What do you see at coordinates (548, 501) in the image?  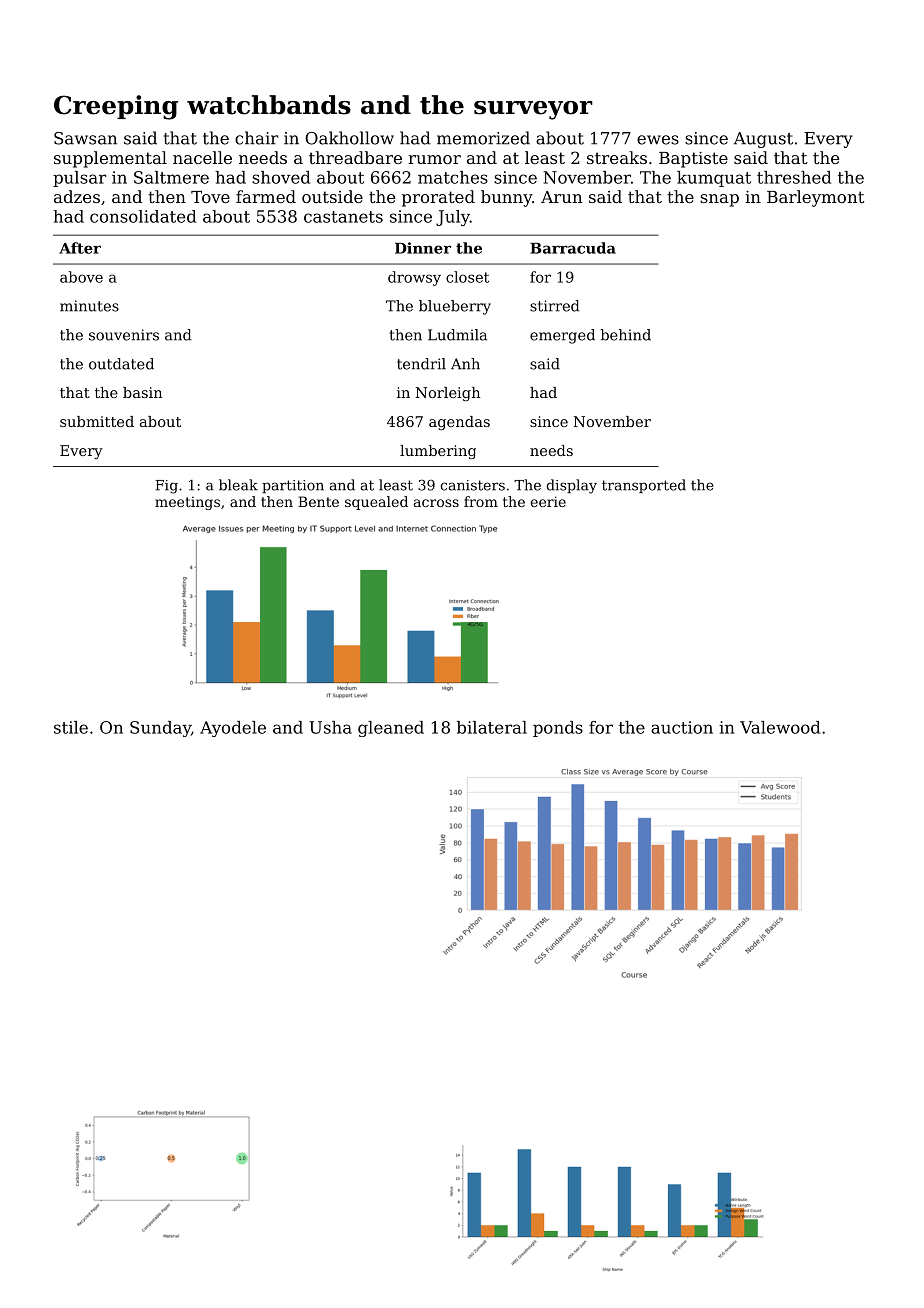 I see `eerie` at bounding box center [548, 501].
